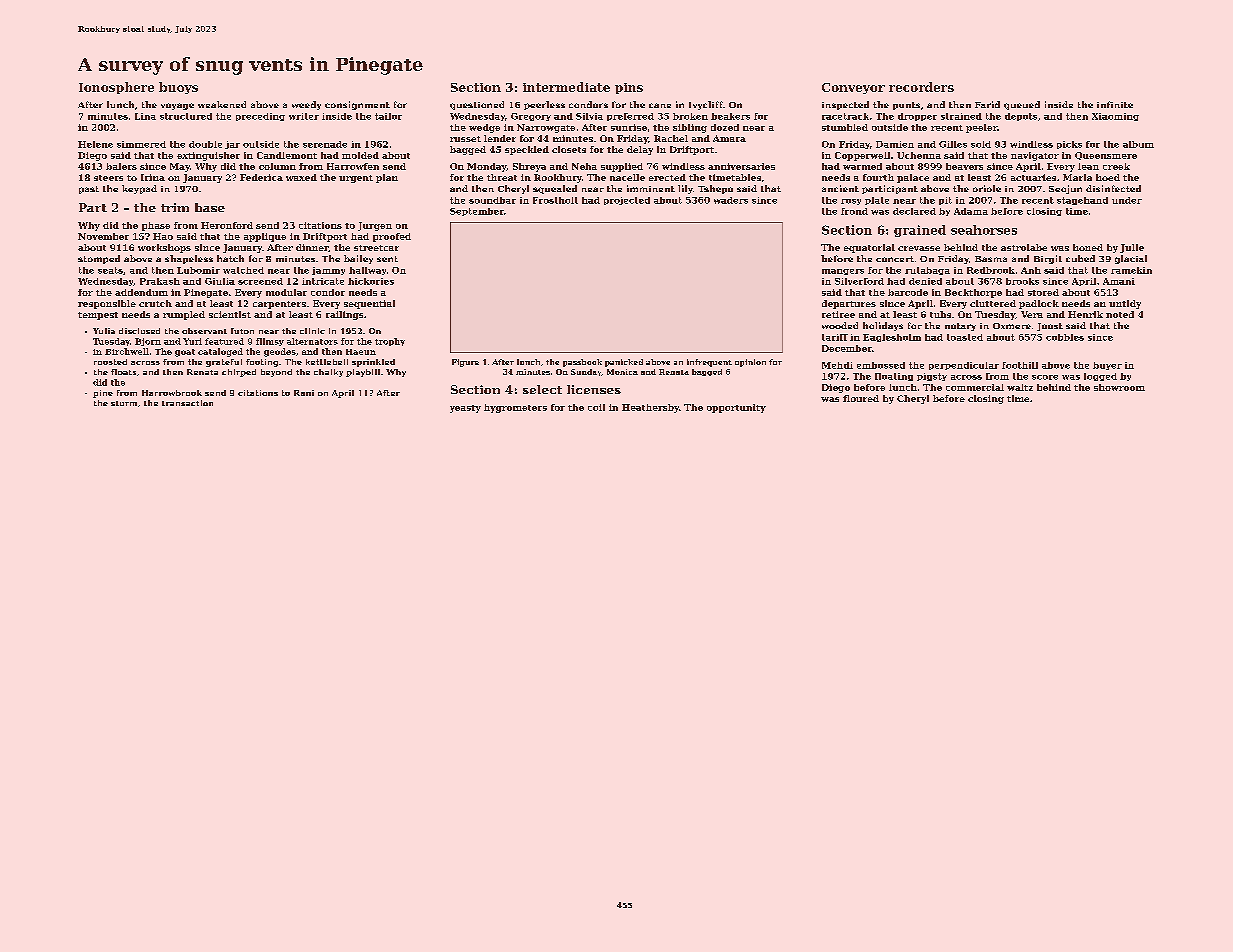  I want to click on hoed, so click(1108, 177).
